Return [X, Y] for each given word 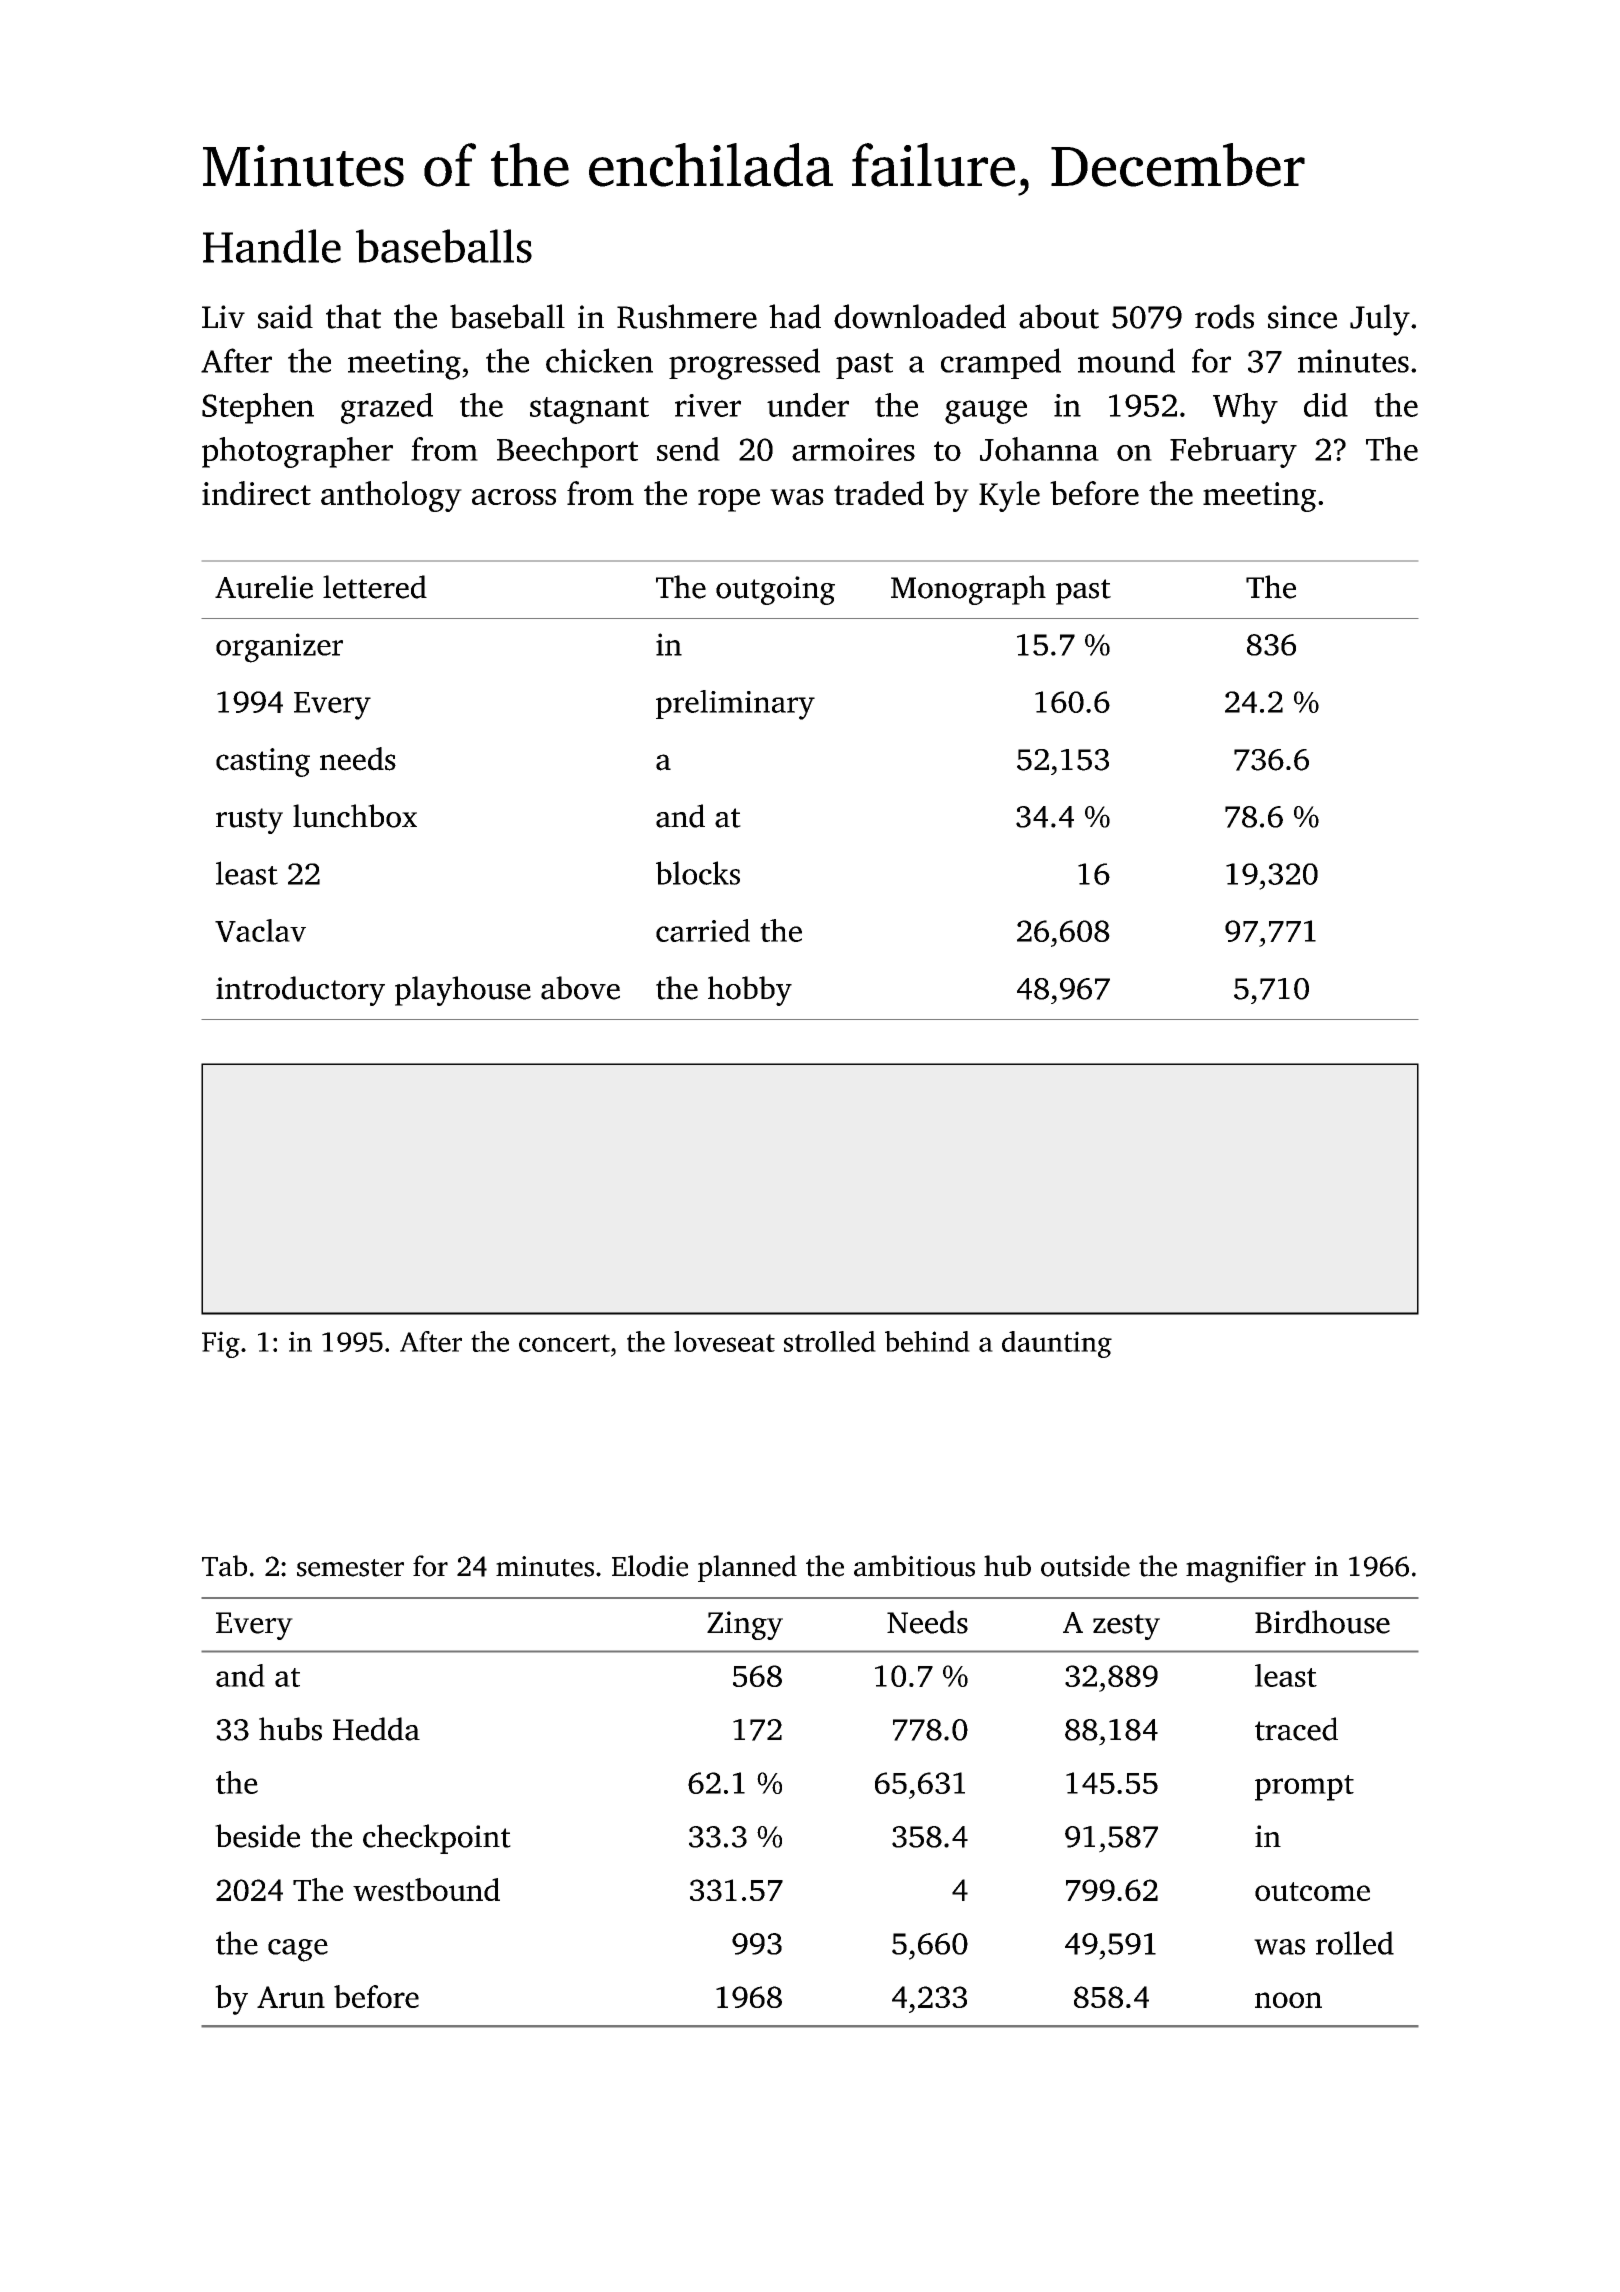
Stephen [258, 408]
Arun [291, 1997]
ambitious [914, 1566]
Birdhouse [1322, 1622]
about [1059, 316]
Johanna [1039, 449]
